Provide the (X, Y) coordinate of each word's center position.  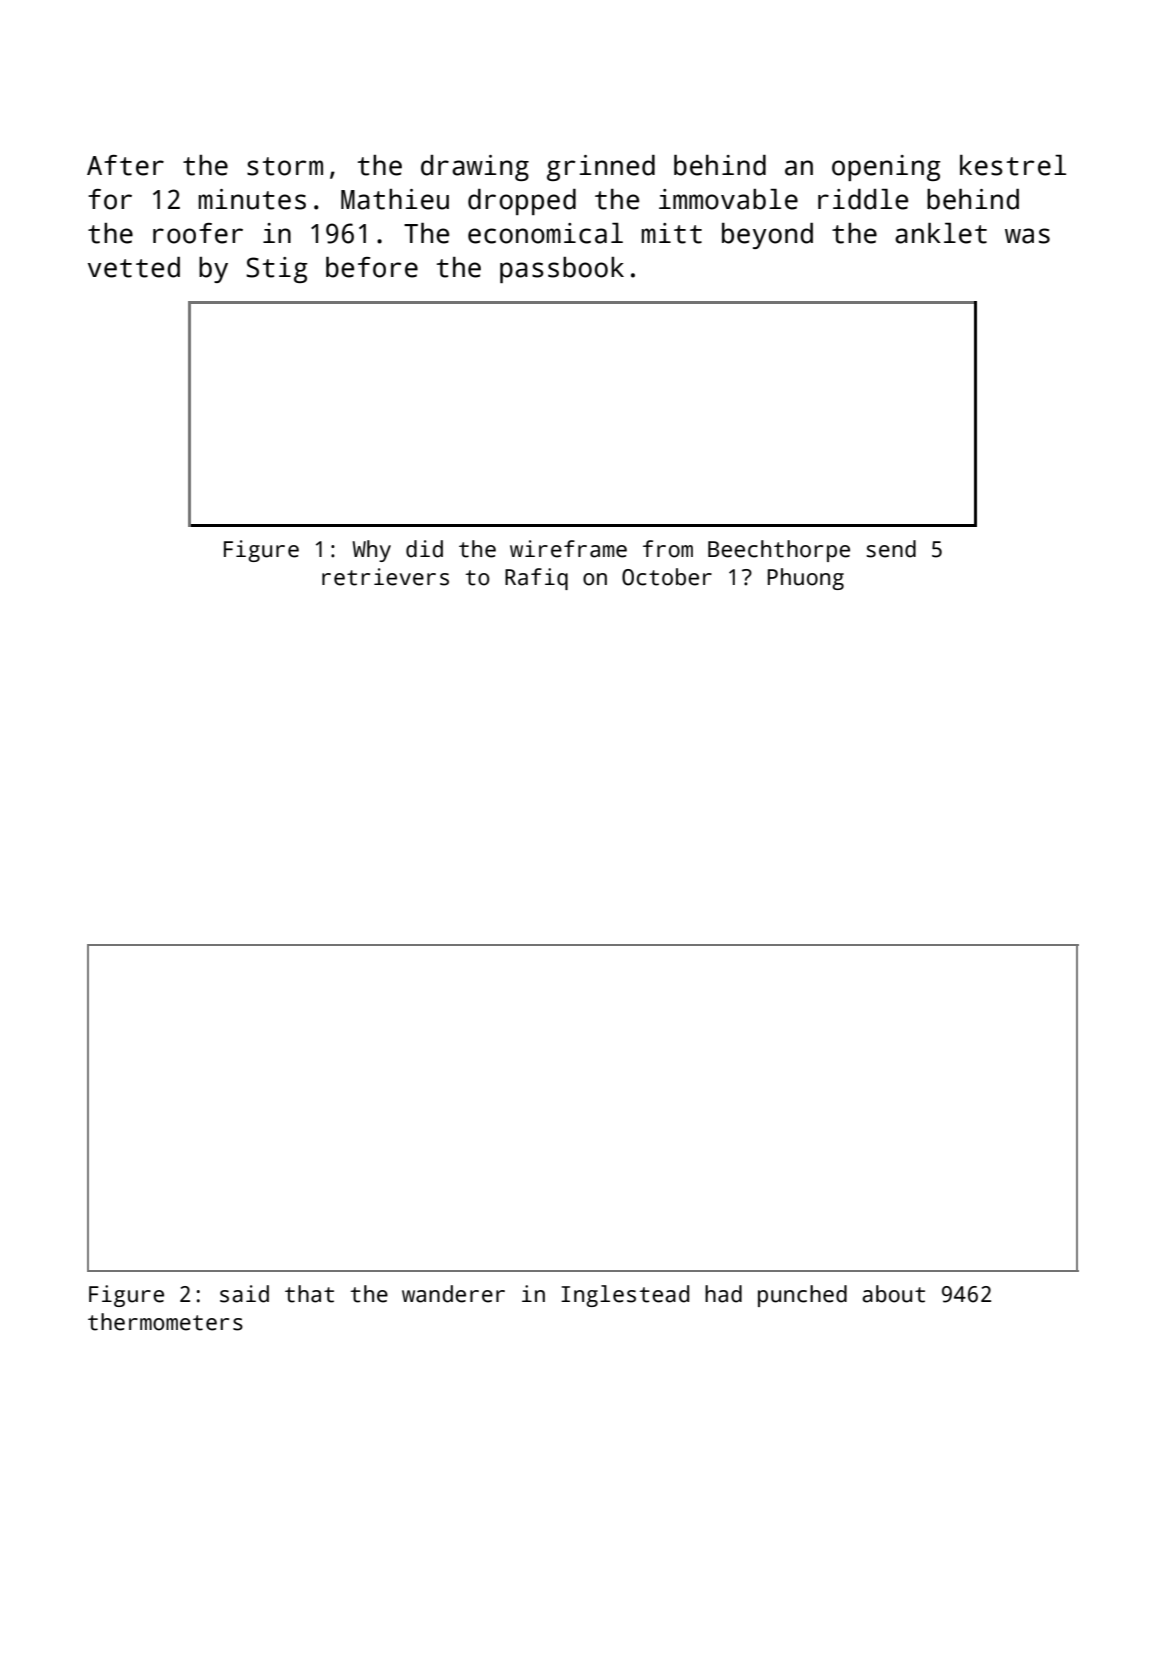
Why (372, 551)
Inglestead (625, 1296)
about (893, 1294)
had (723, 1294)
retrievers (385, 577)
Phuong (806, 579)
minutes (252, 199)
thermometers (165, 1322)
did (424, 549)
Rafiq (536, 579)
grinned (601, 168)
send (891, 549)
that (309, 1294)
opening (886, 168)
